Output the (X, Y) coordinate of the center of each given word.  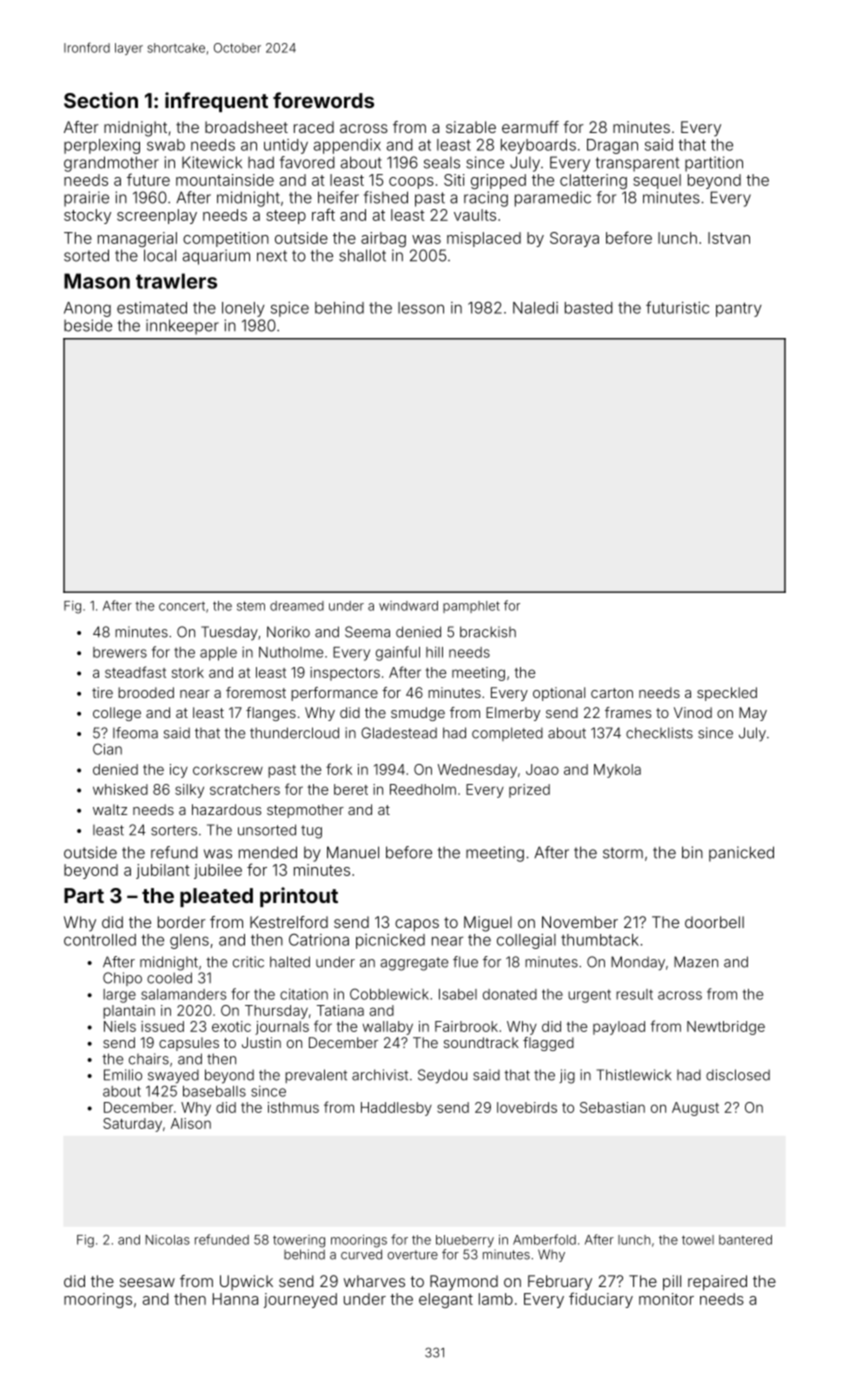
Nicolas (168, 1240)
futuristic (677, 307)
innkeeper (182, 327)
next (272, 256)
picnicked (390, 941)
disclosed (738, 1075)
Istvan (729, 238)
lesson (421, 308)
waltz (110, 809)
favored (307, 162)
